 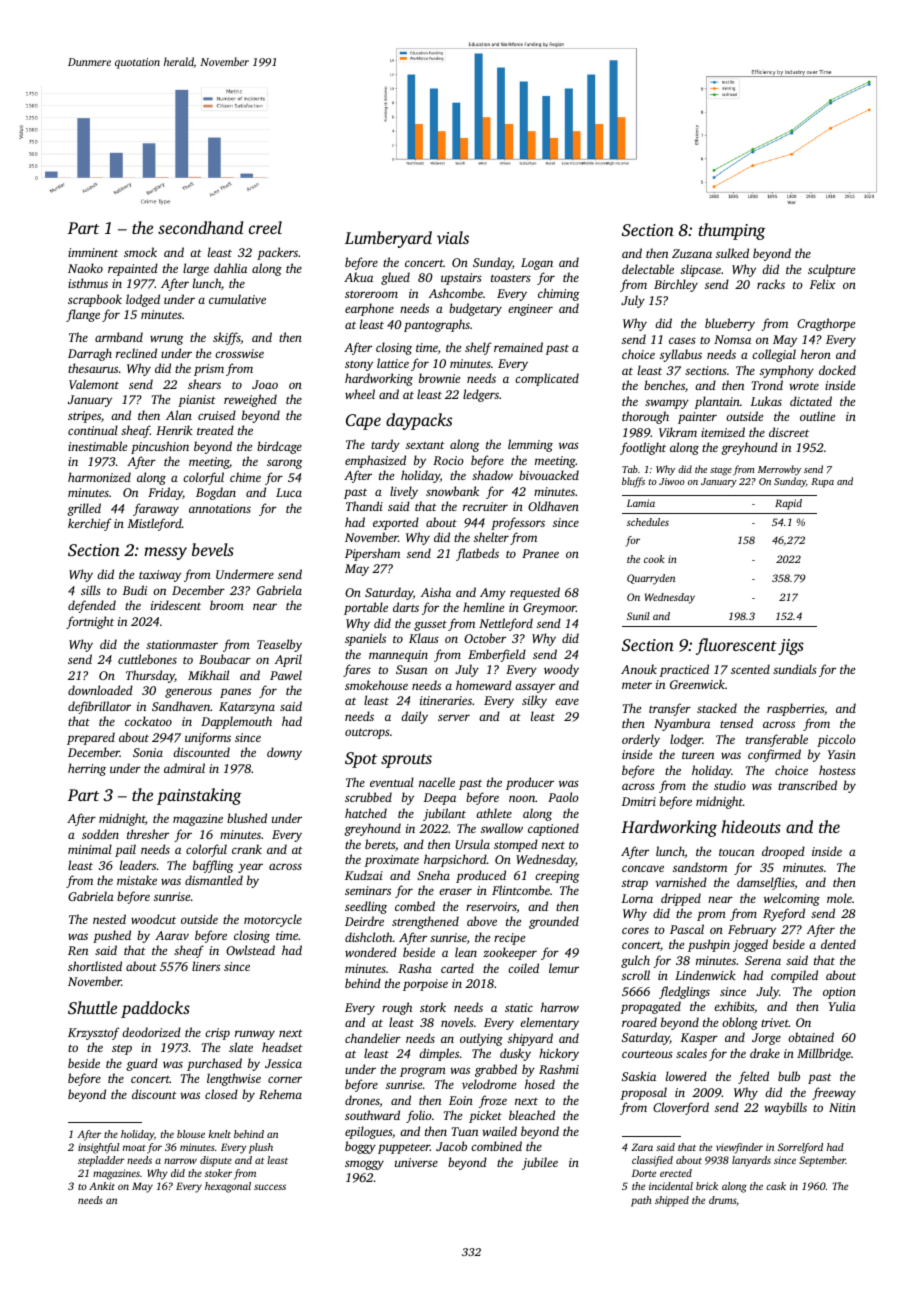 I want to click on prism, so click(x=209, y=370).
